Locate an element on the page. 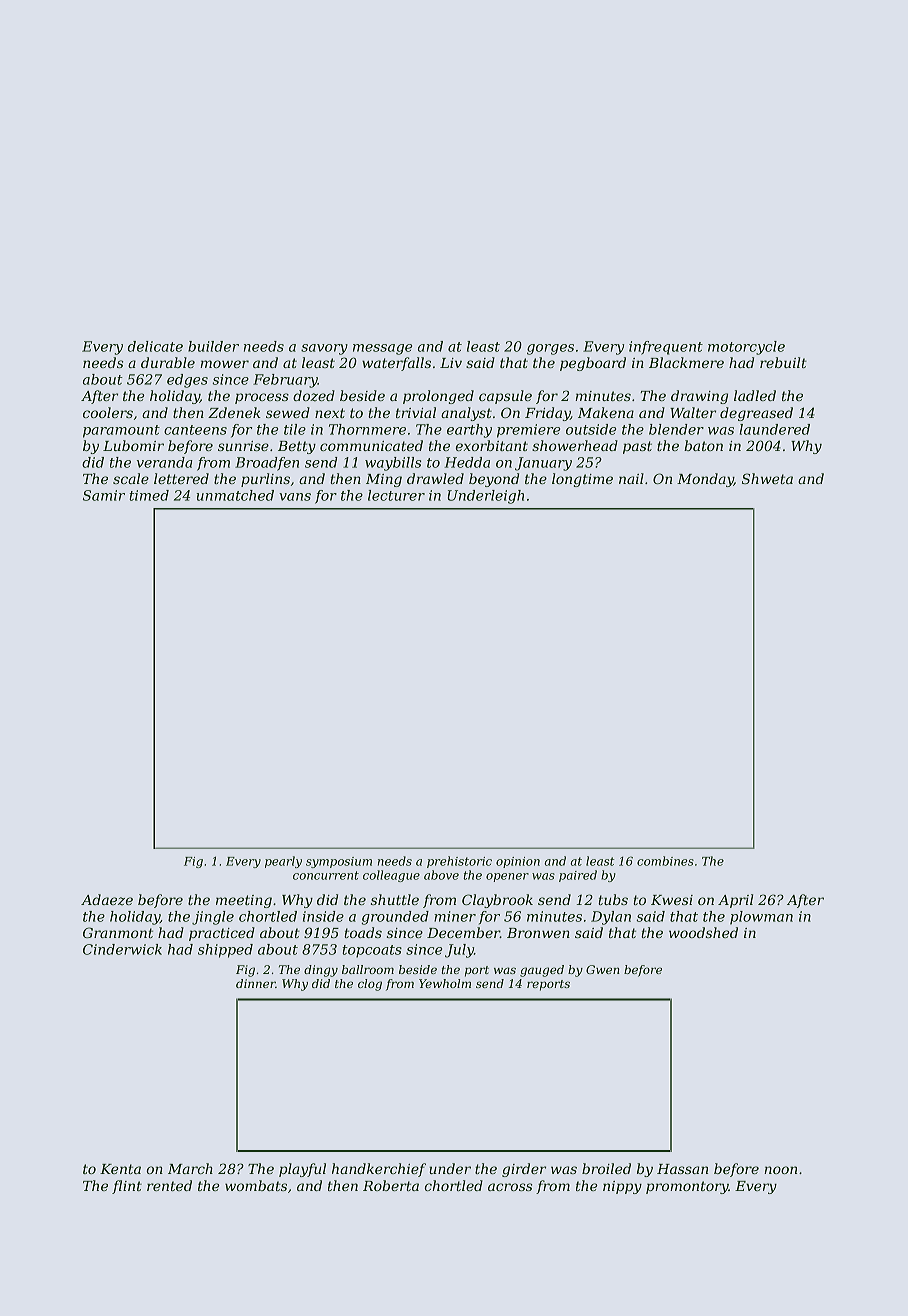 Image resolution: width=908 pixels, height=1316 pixels. Friday is located at coordinates (547, 414).
